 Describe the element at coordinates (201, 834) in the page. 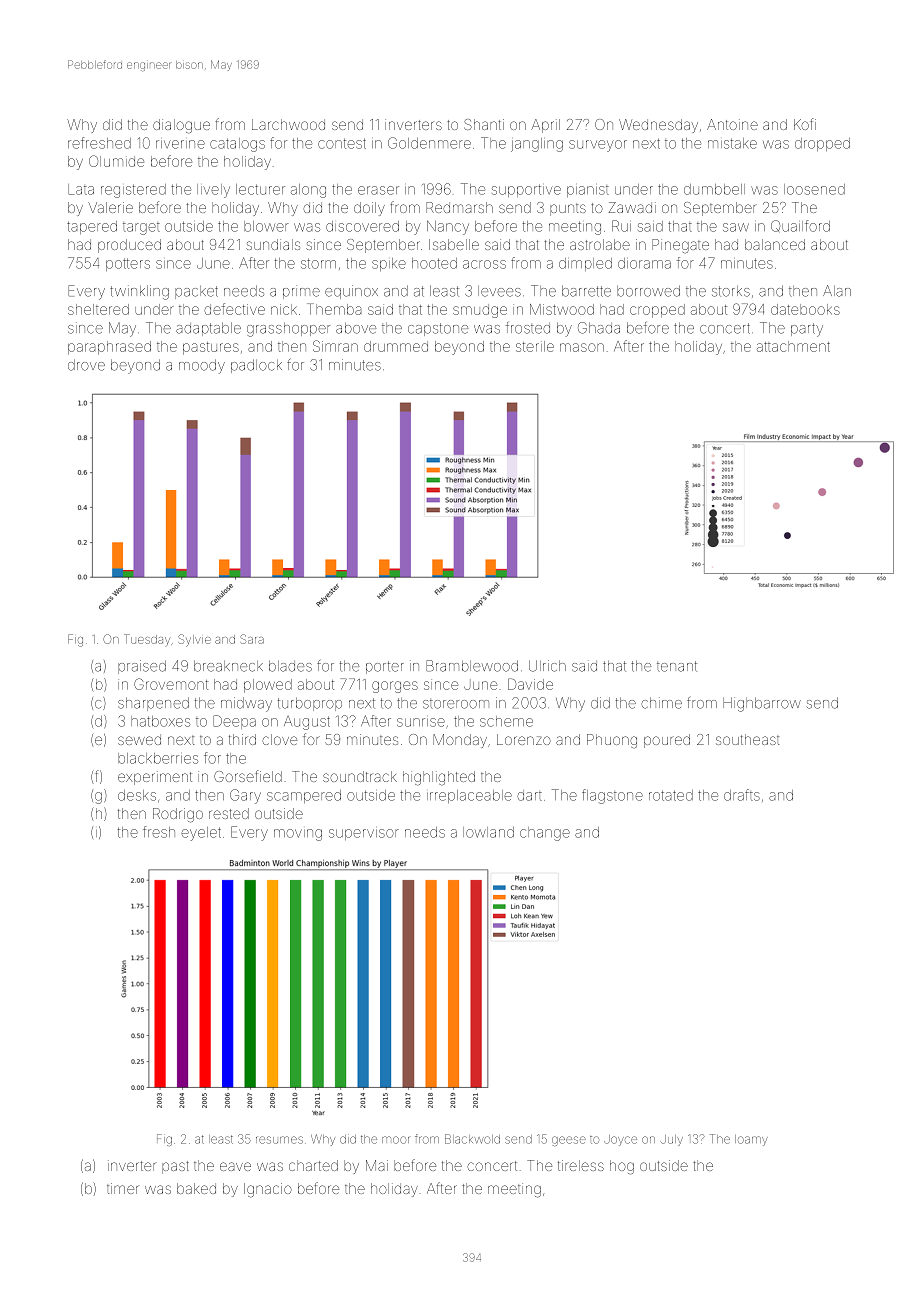

I see `eyelet` at that location.
